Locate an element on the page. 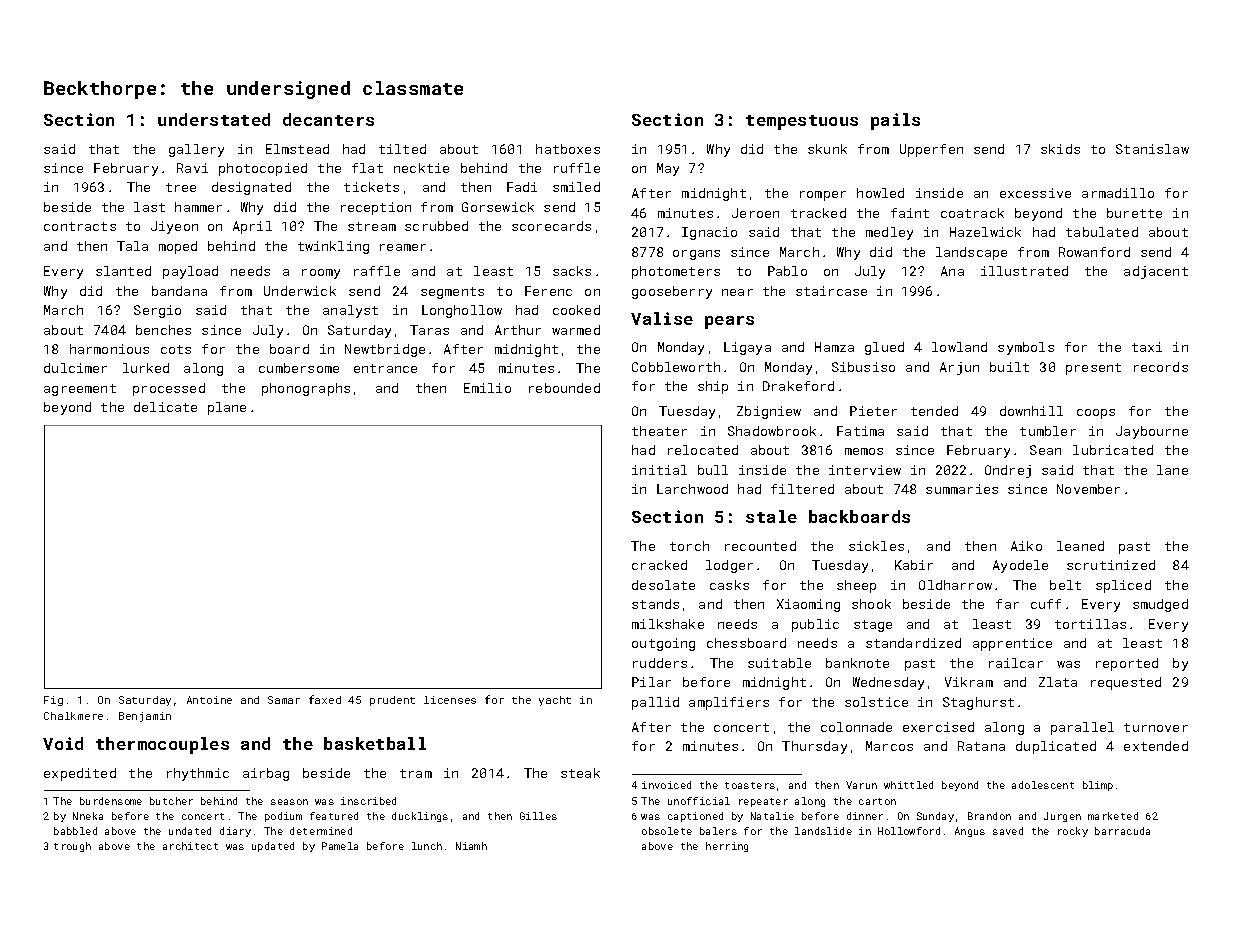 The width and height of the document is (1233, 952). decanters is located at coordinates (328, 119).
